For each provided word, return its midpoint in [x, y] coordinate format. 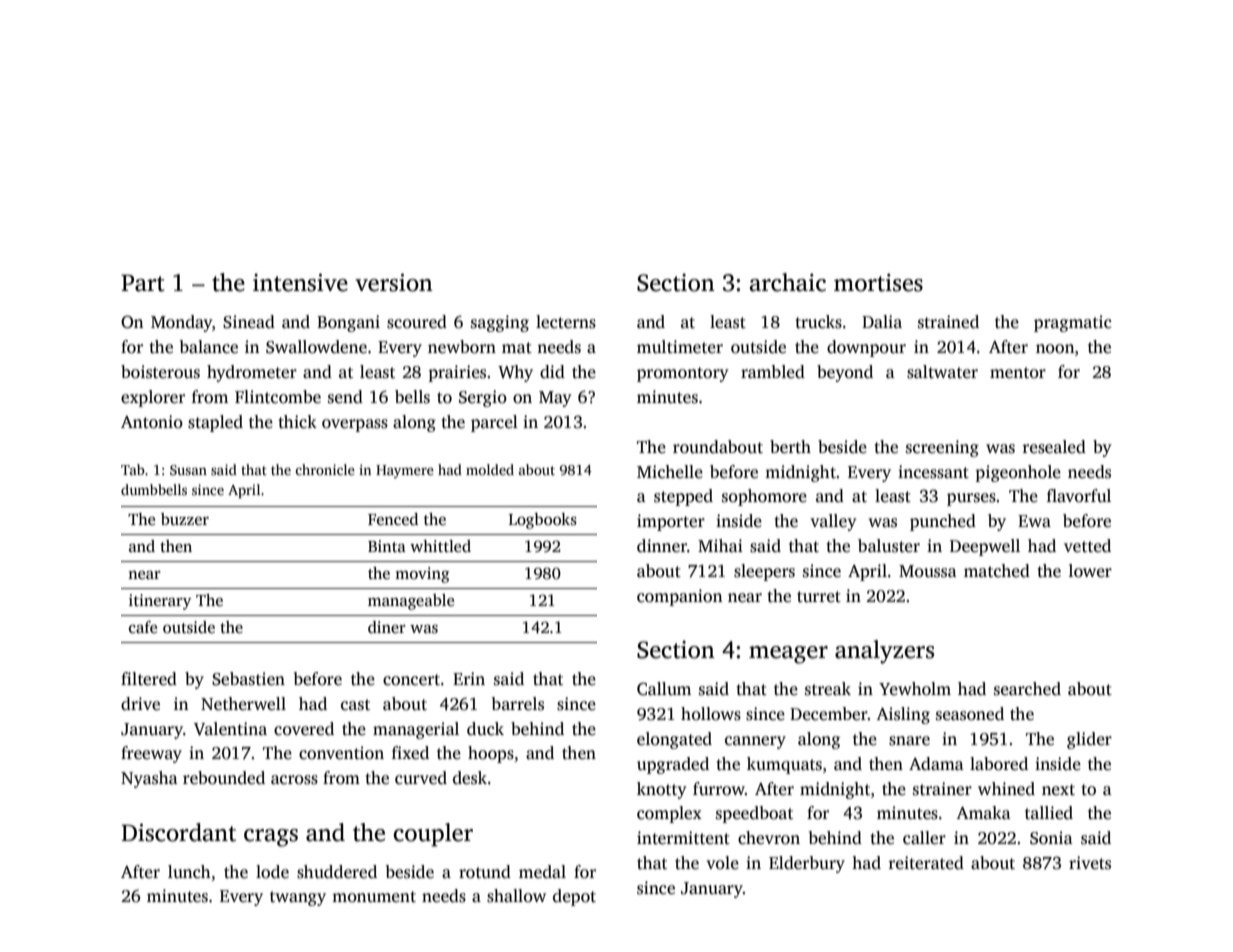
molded [490, 469]
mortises [878, 282]
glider [1089, 740]
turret [819, 597]
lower [1090, 571]
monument [374, 897]
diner [387, 627]
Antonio [152, 422]
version [394, 282]
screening [942, 448]
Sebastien [248, 679]
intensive [300, 282]
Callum [664, 689]
